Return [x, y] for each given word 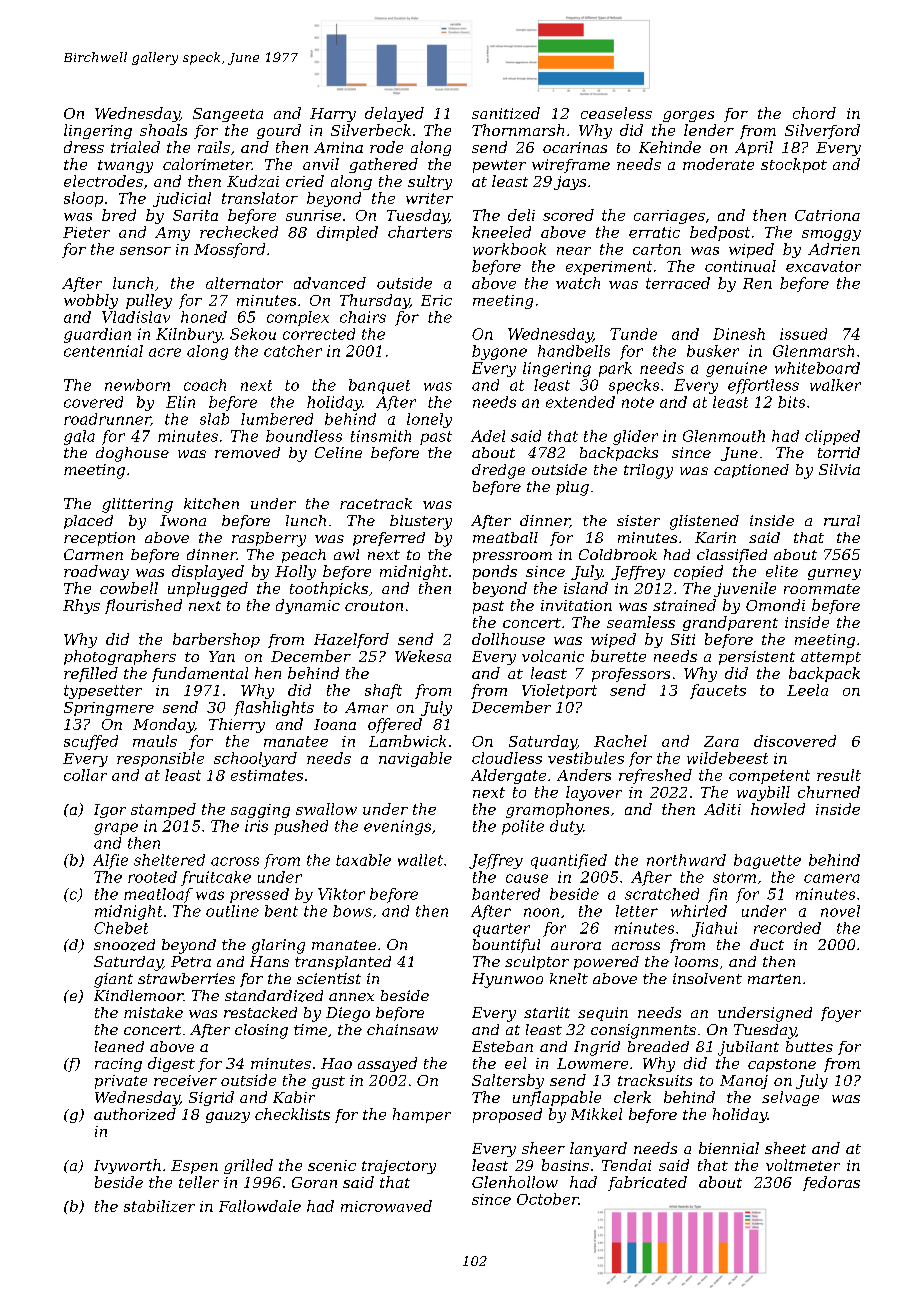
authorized [135, 1114]
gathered [383, 165]
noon [541, 912]
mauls [155, 741]
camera [832, 878]
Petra [191, 961]
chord [814, 113]
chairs [363, 317]
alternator [244, 283]
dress [84, 147]
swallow [326, 809]
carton [657, 249]
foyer [841, 1014]
